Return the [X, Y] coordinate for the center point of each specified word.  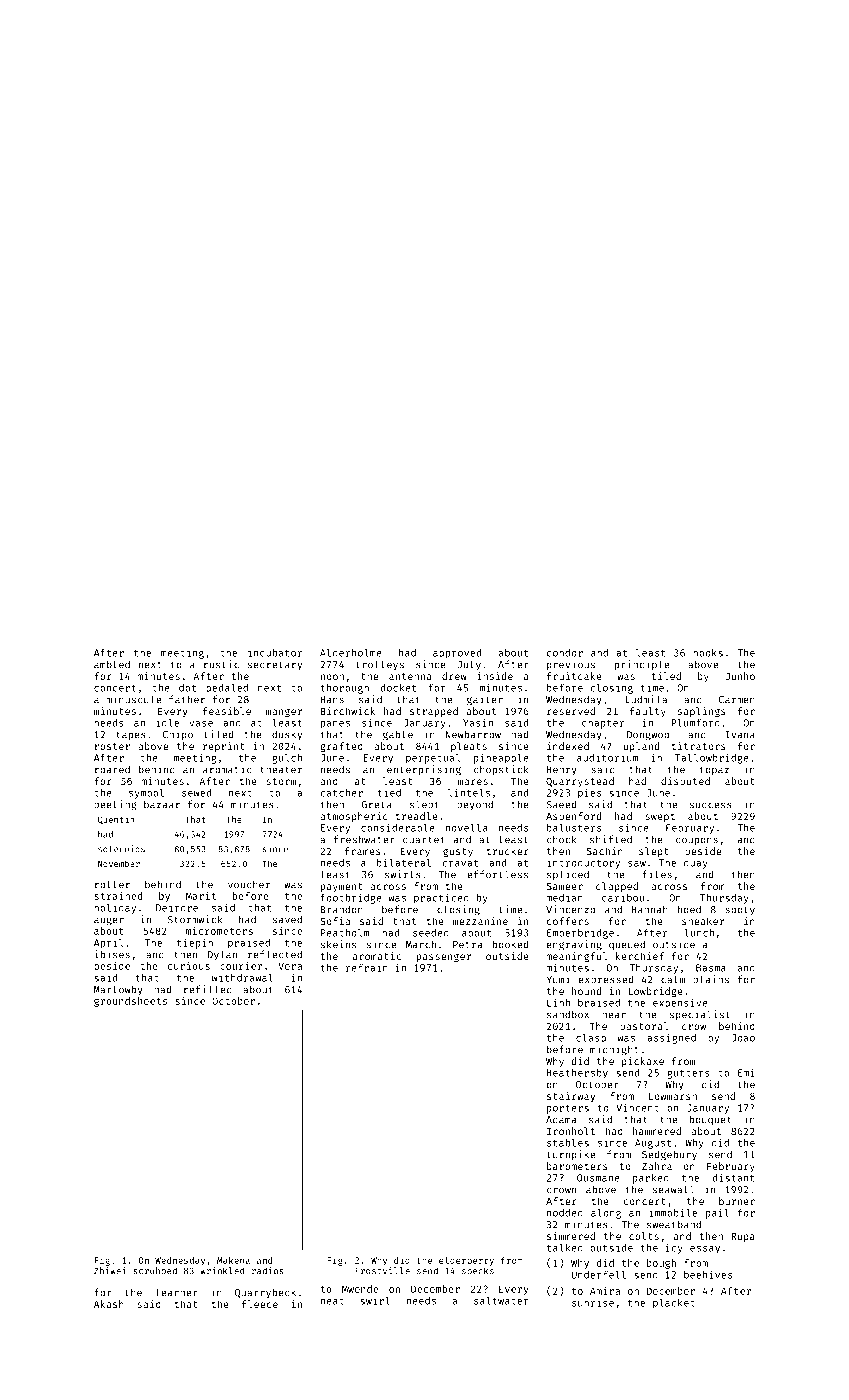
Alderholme [351, 653]
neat [332, 1301]
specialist [700, 1015]
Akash [109, 1304]
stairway [571, 1097]
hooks [708, 653]
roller [112, 884]
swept [660, 817]
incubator [275, 652]
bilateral [404, 862]
